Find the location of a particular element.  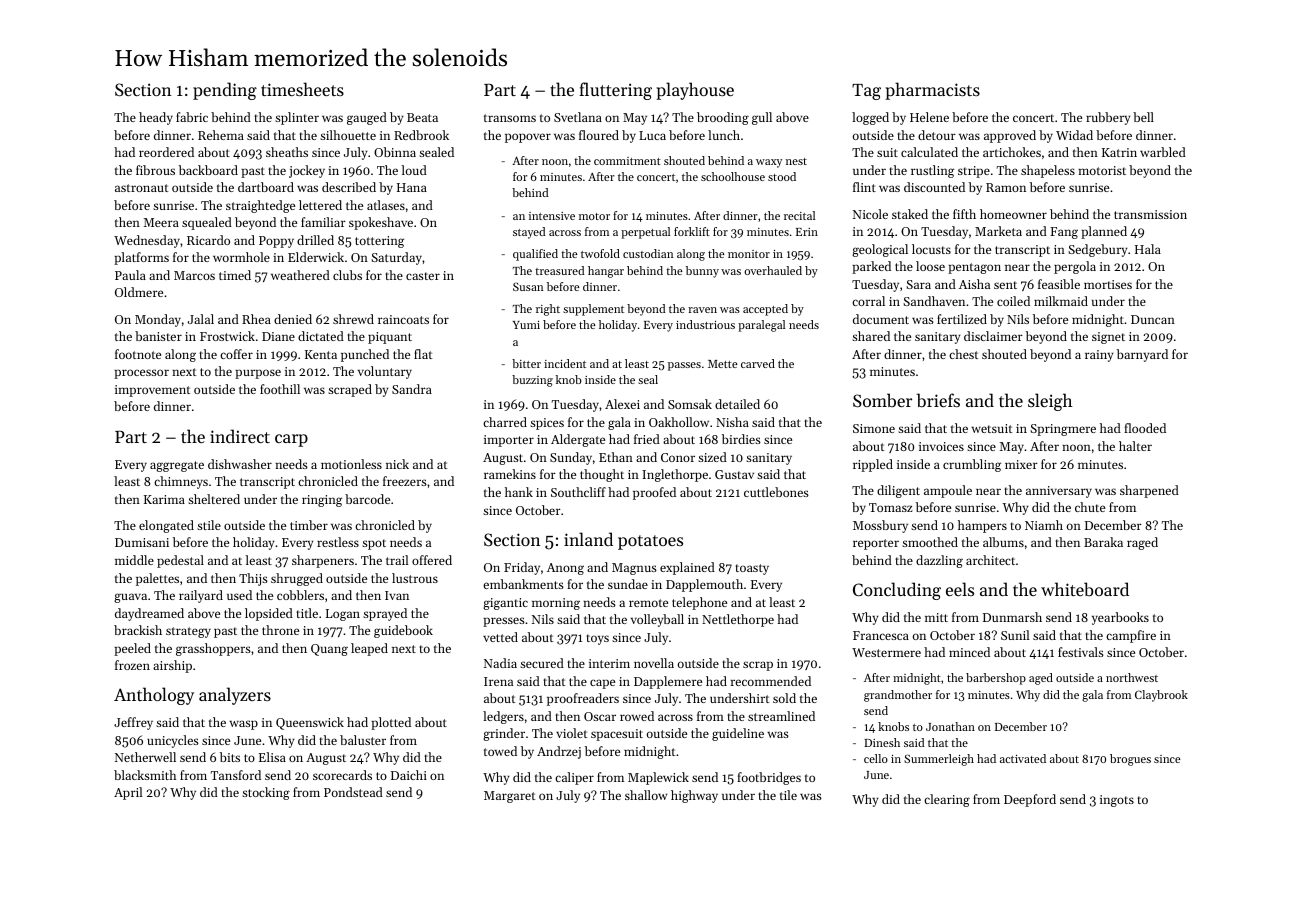

timesheets is located at coordinates (302, 89).
